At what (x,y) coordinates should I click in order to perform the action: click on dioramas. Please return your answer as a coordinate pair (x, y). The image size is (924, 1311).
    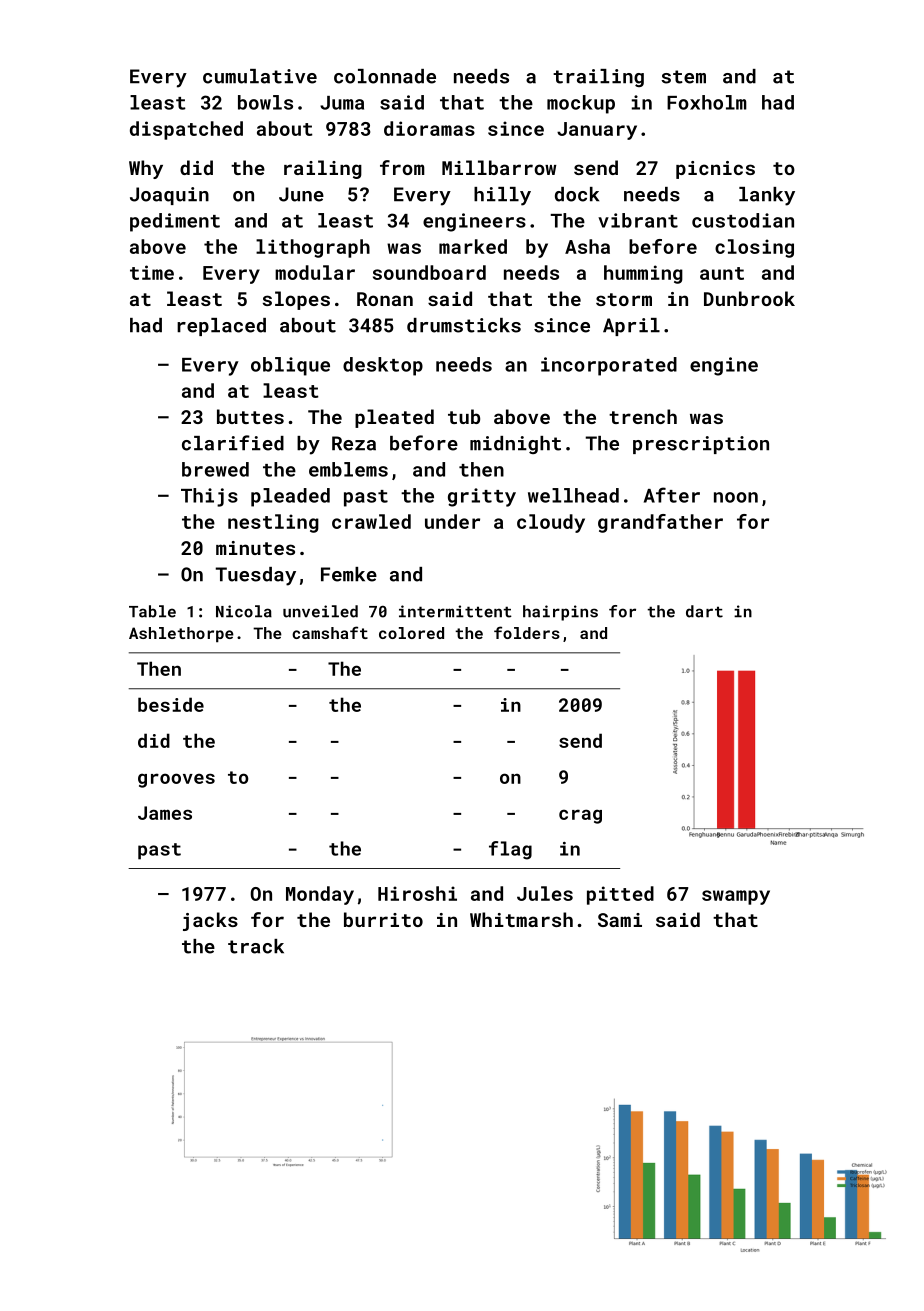
    Looking at the image, I should click on (429, 128).
